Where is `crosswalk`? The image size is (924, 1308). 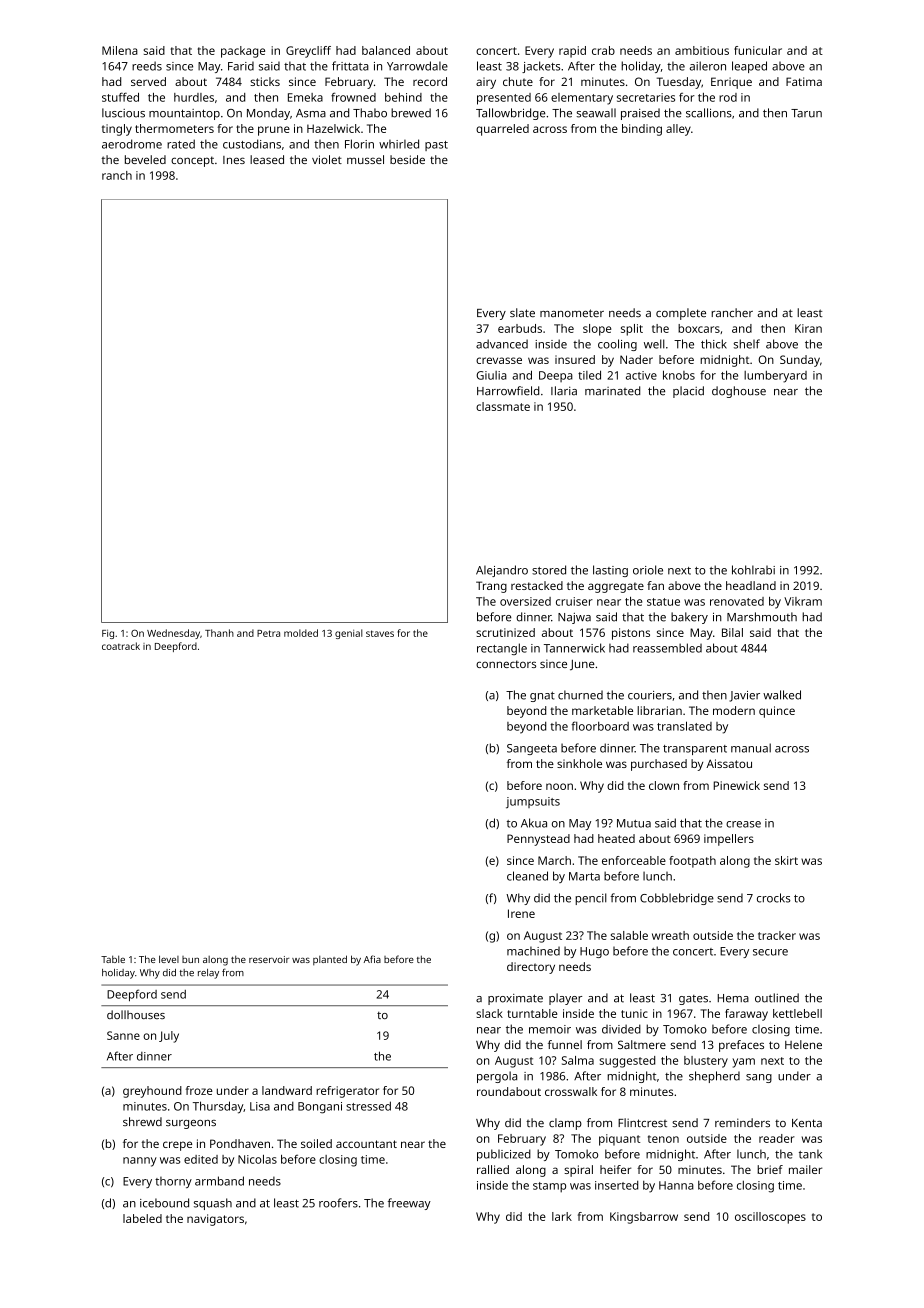
crosswalk is located at coordinates (571, 1091).
